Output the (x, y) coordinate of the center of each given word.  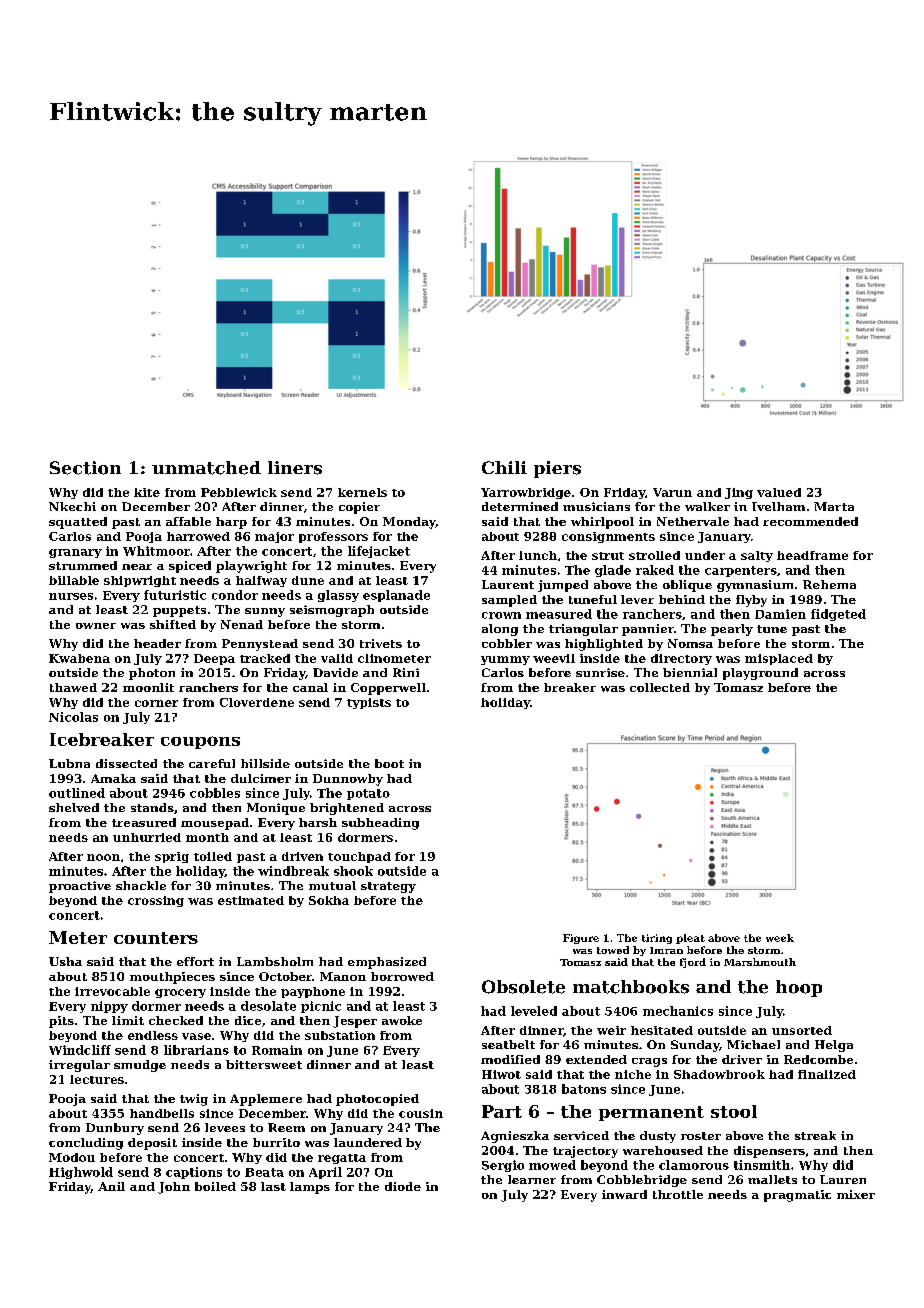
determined (520, 506)
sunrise (600, 672)
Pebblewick (239, 492)
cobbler (507, 643)
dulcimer (261, 778)
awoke (402, 1020)
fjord (693, 963)
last (273, 1186)
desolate (268, 1006)
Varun (672, 492)
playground (760, 674)
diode (403, 1186)
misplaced (779, 659)
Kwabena (79, 658)
